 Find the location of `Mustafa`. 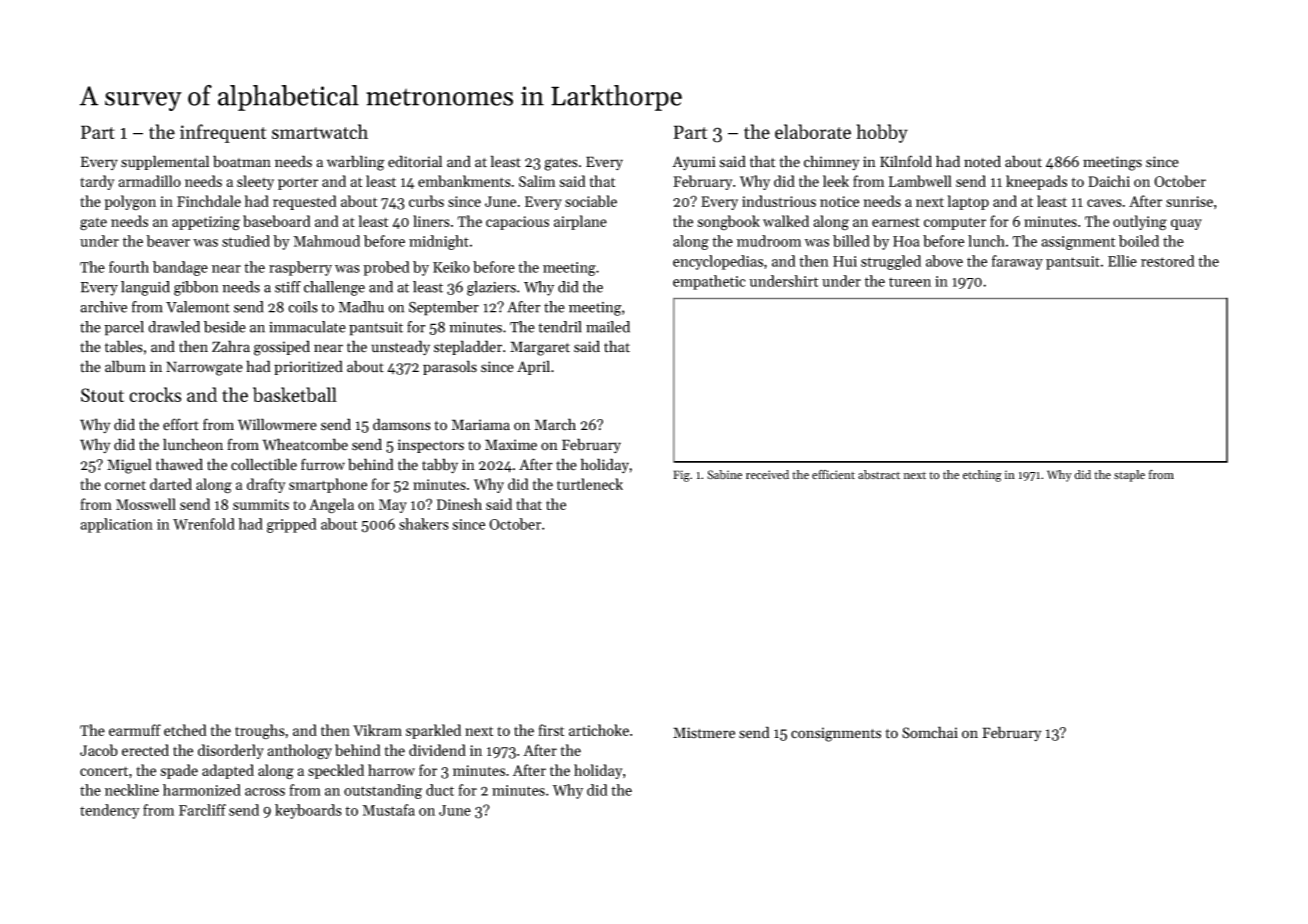

Mustafa is located at coordinates (388, 810).
